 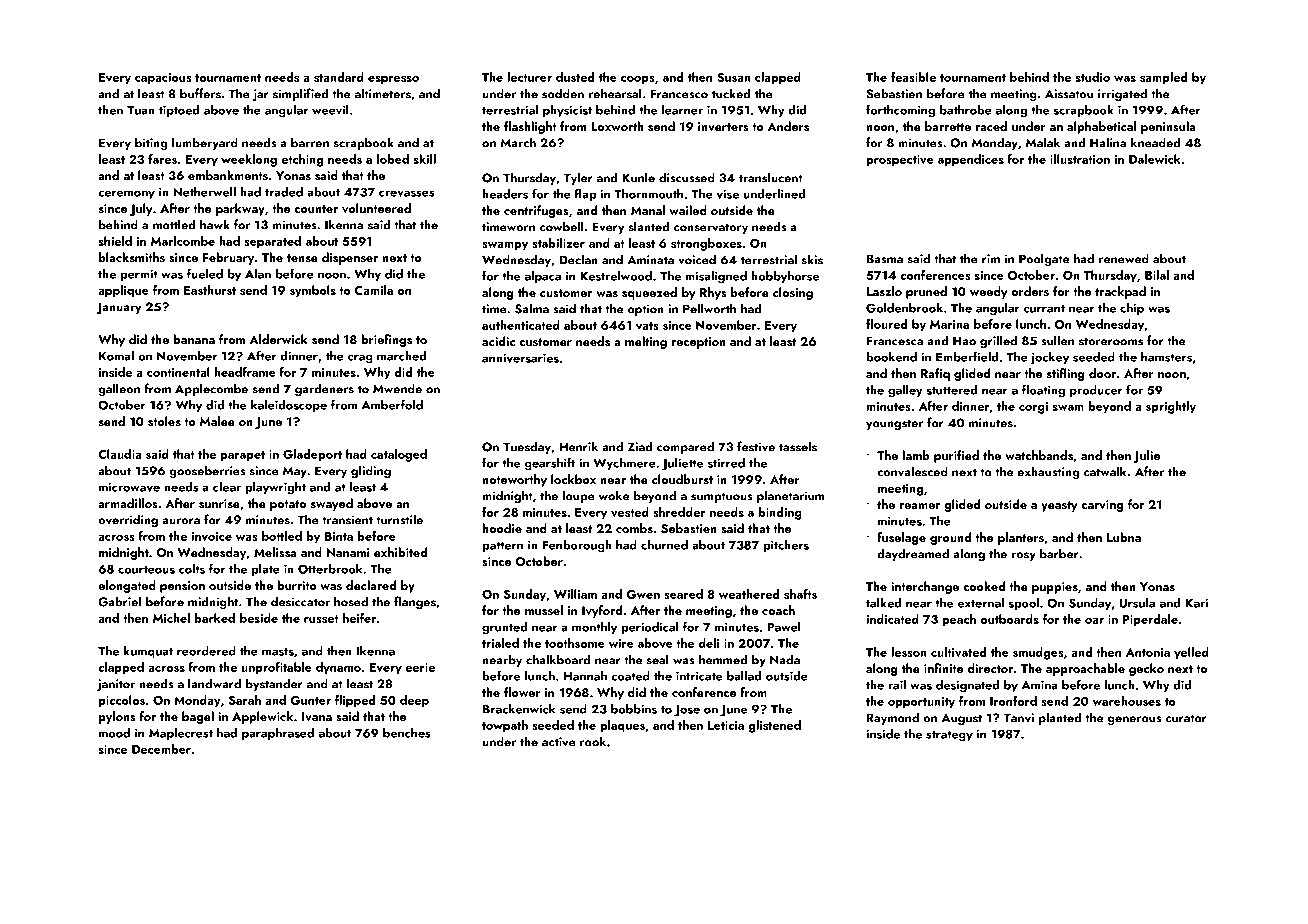 What do you see at coordinates (310, 142) in the image?
I see `barren` at bounding box center [310, 142].
